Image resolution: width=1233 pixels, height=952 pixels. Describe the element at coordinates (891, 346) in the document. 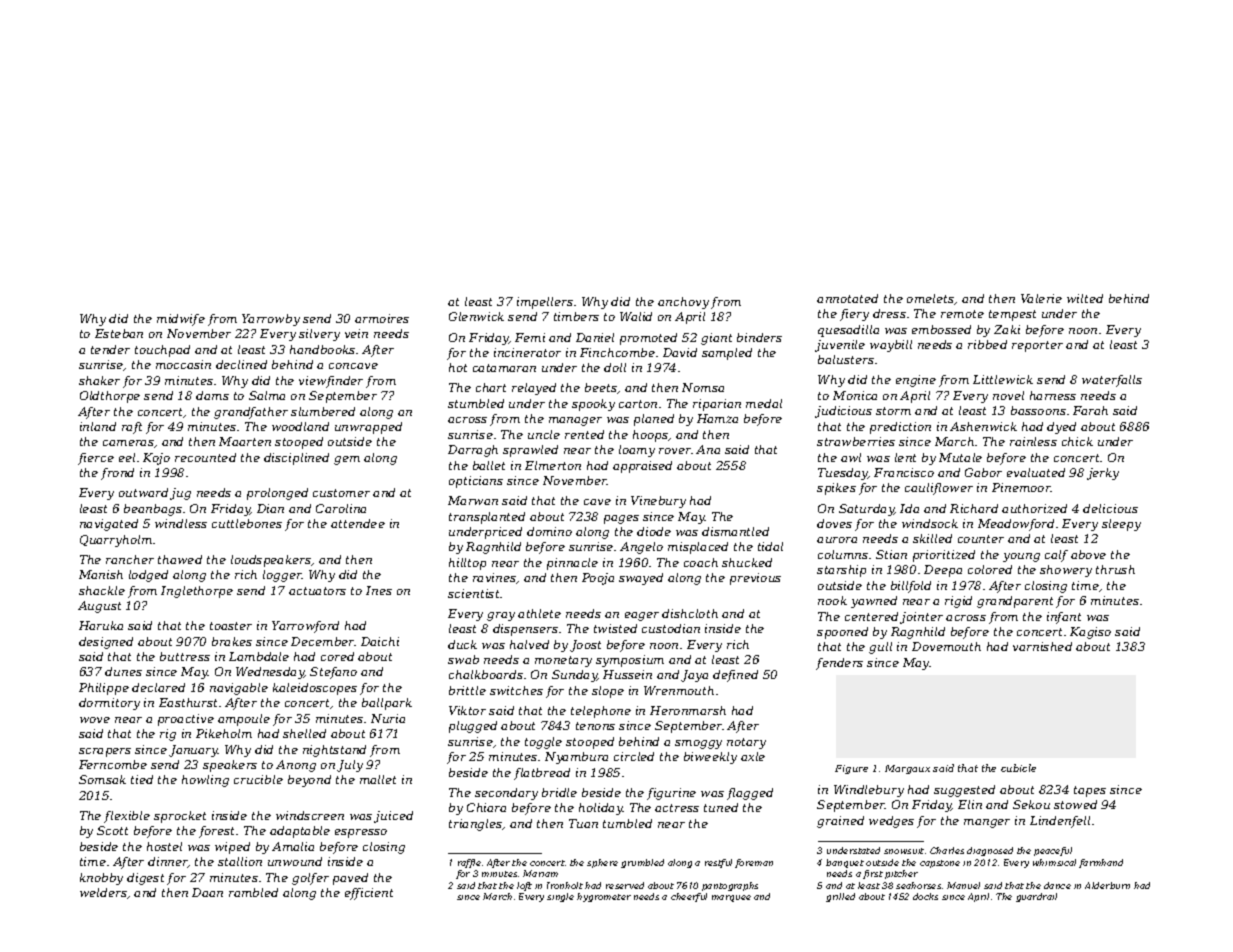

I see `waybill` at that location.
